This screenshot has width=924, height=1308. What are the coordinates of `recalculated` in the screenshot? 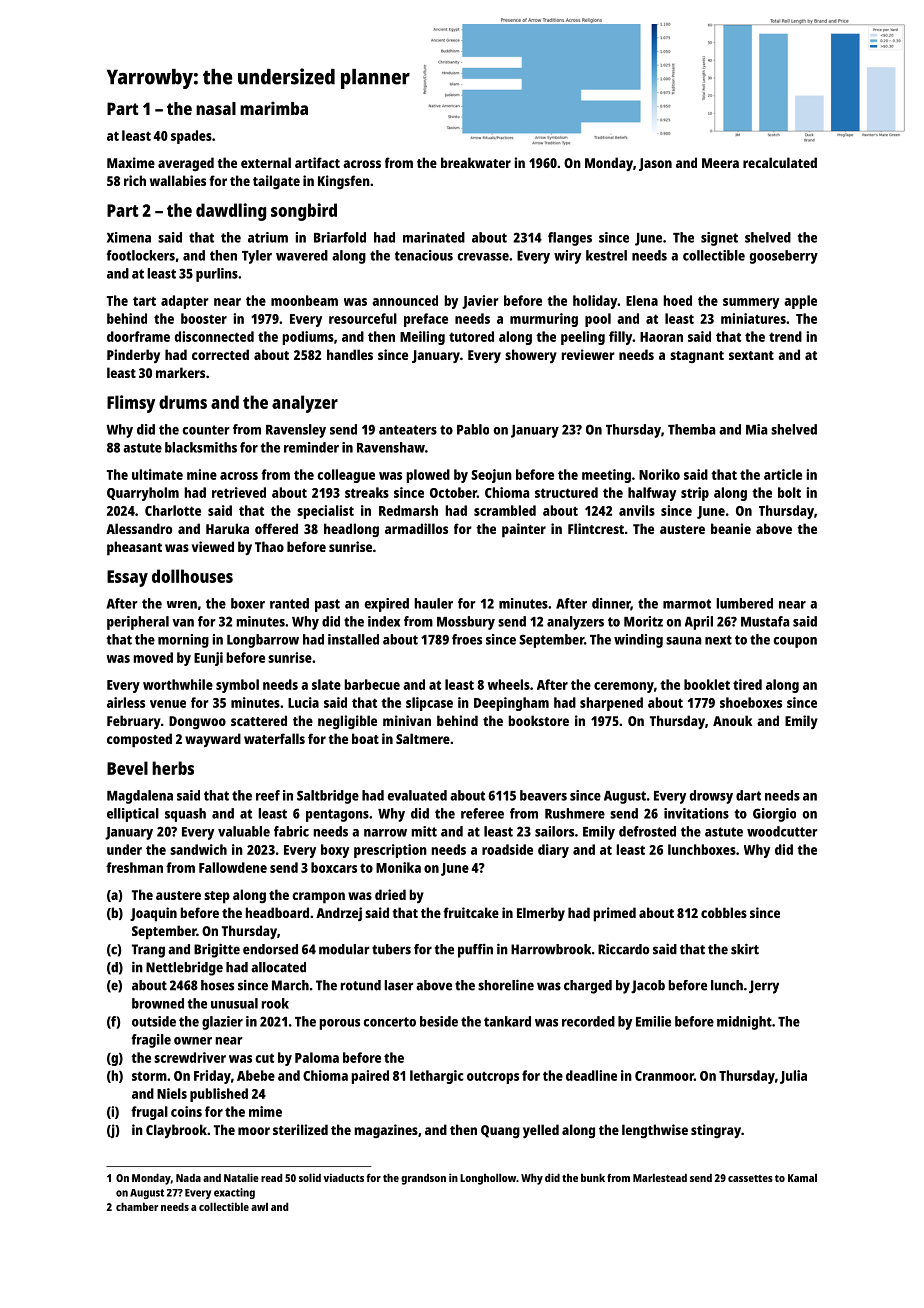 It's located at (780, 162).
